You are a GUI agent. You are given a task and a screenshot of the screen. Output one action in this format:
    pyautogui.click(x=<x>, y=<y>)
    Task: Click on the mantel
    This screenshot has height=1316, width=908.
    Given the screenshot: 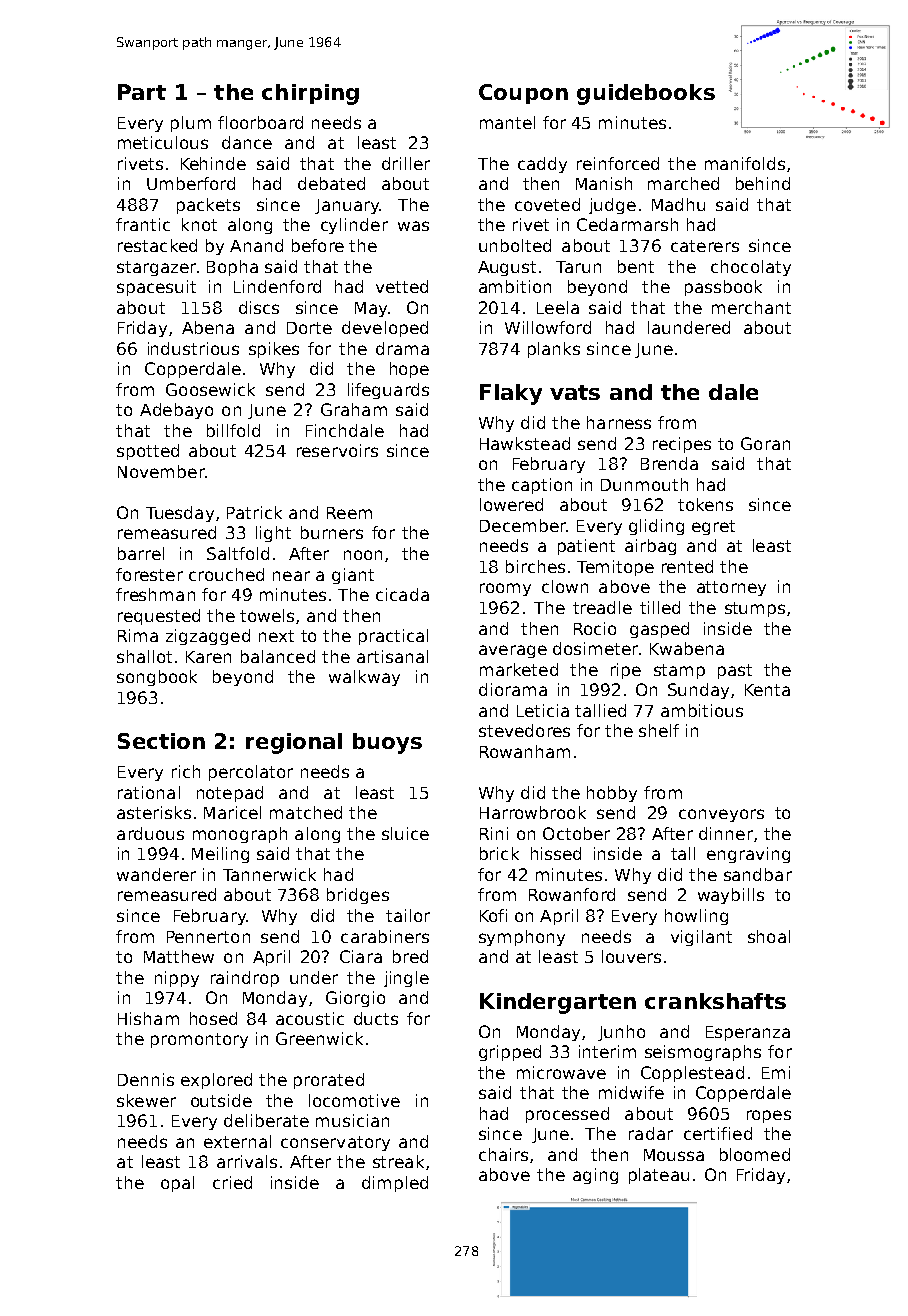 What is the action you would take?
    pyautogui.click(x=507, y=122)
